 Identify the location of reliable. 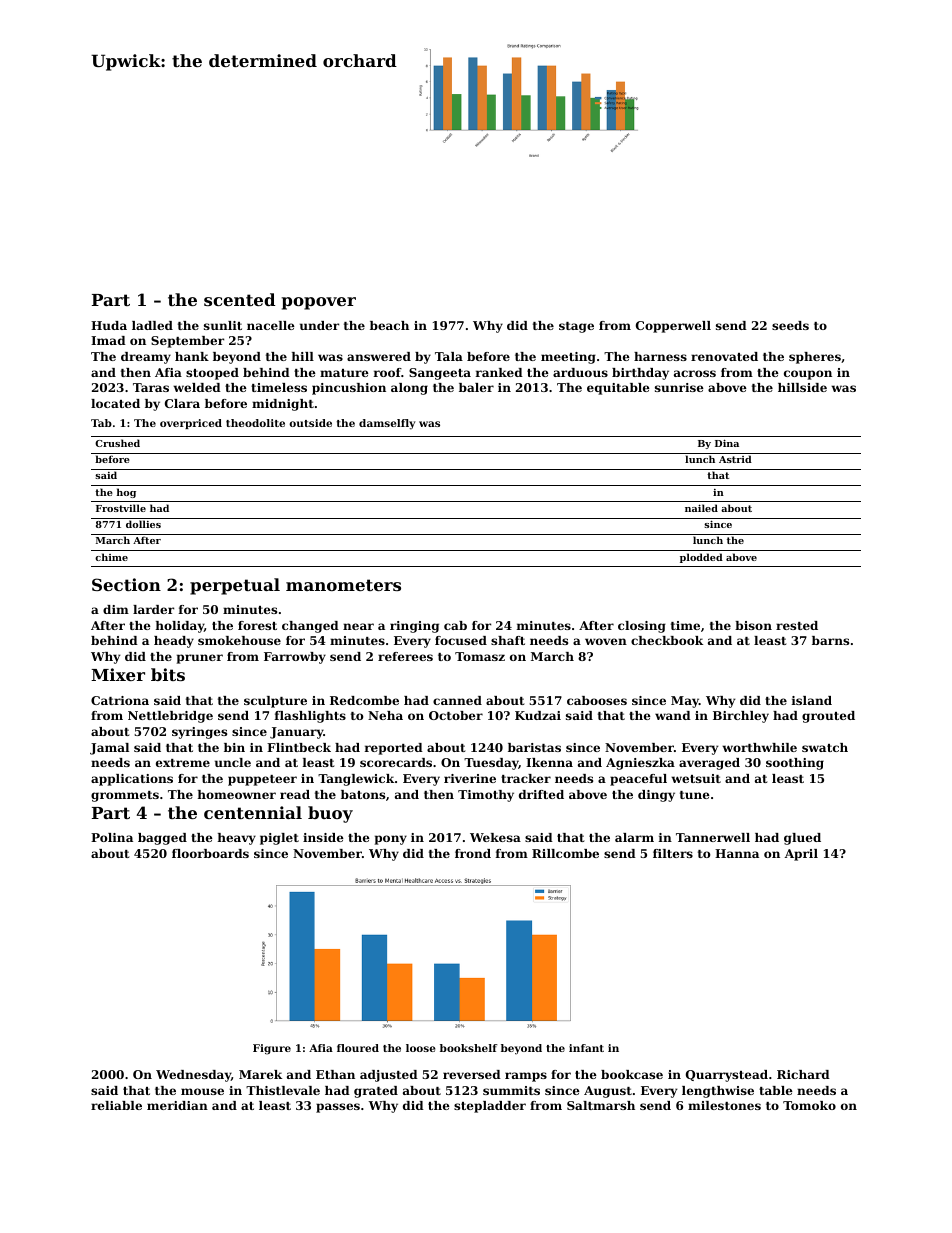
(116, 1105).
